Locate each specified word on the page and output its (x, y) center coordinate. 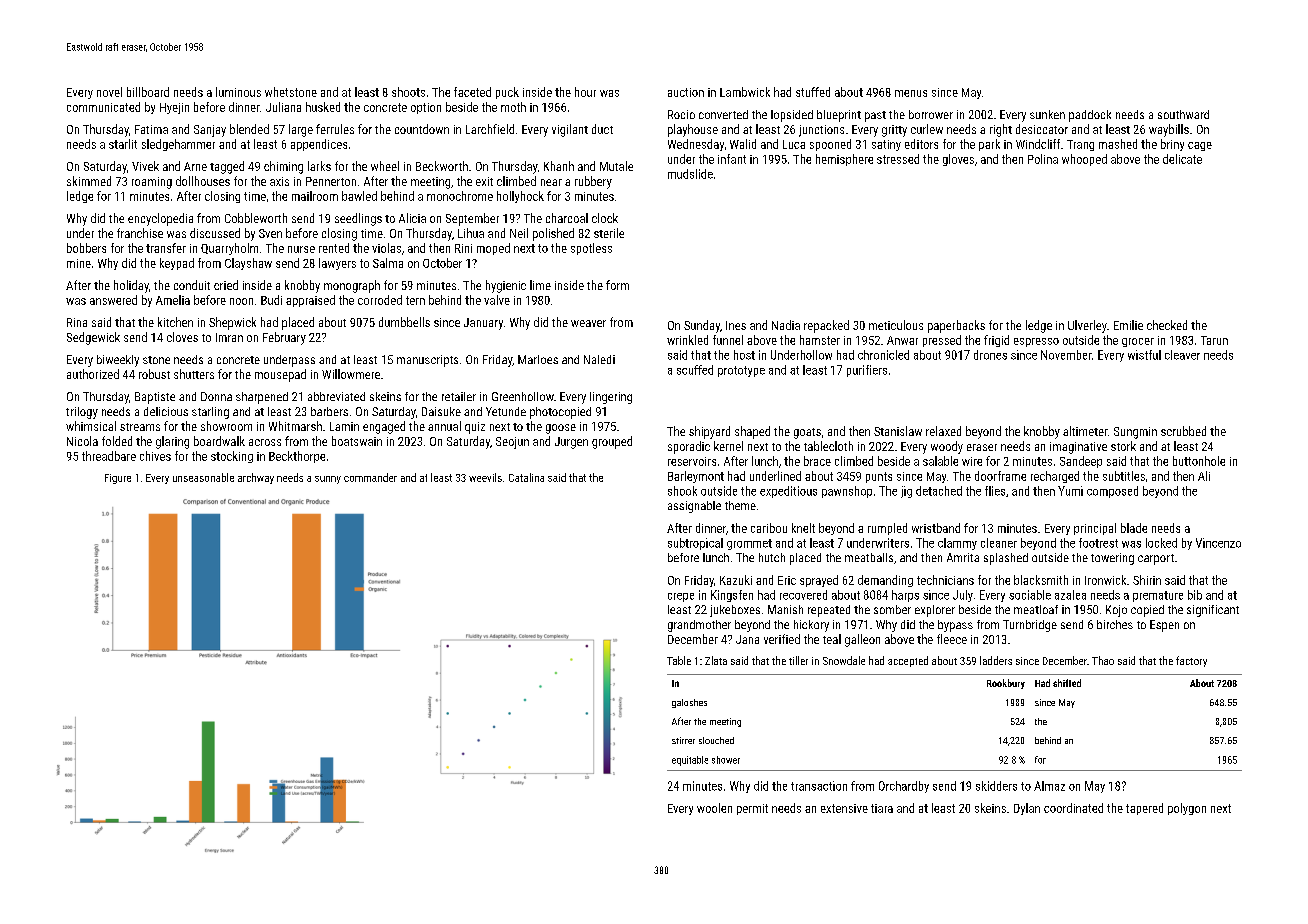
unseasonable (203, 477)
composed (1112, 492)
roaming (152, 183)
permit (752, 809)
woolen (714, 808)
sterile (609, 233)
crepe (681, 597)
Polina (1043, 159)
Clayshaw (248, 264)
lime (540, 285)
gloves (958, 160)
